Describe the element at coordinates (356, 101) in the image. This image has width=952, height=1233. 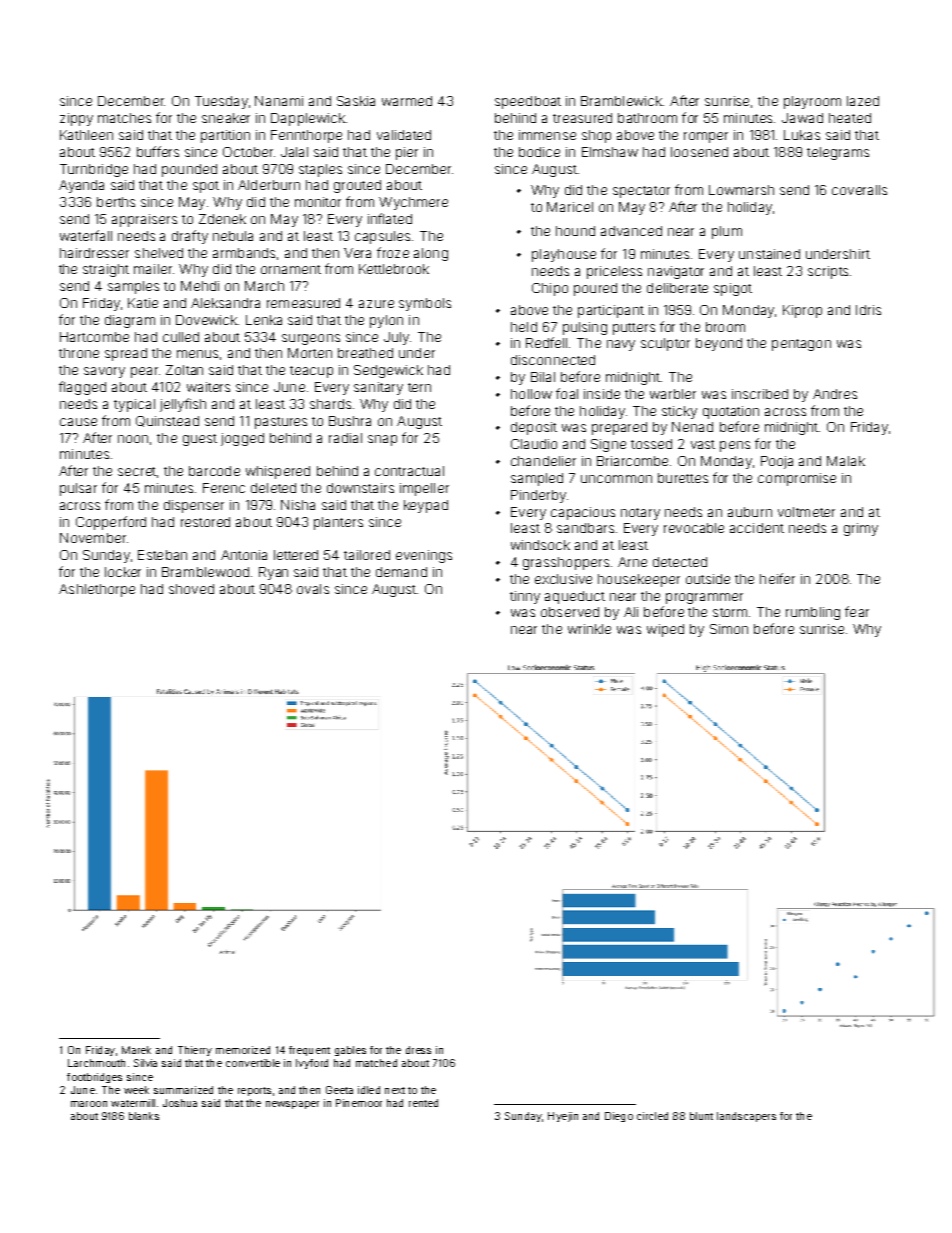
I see `Saskia` at that location.
